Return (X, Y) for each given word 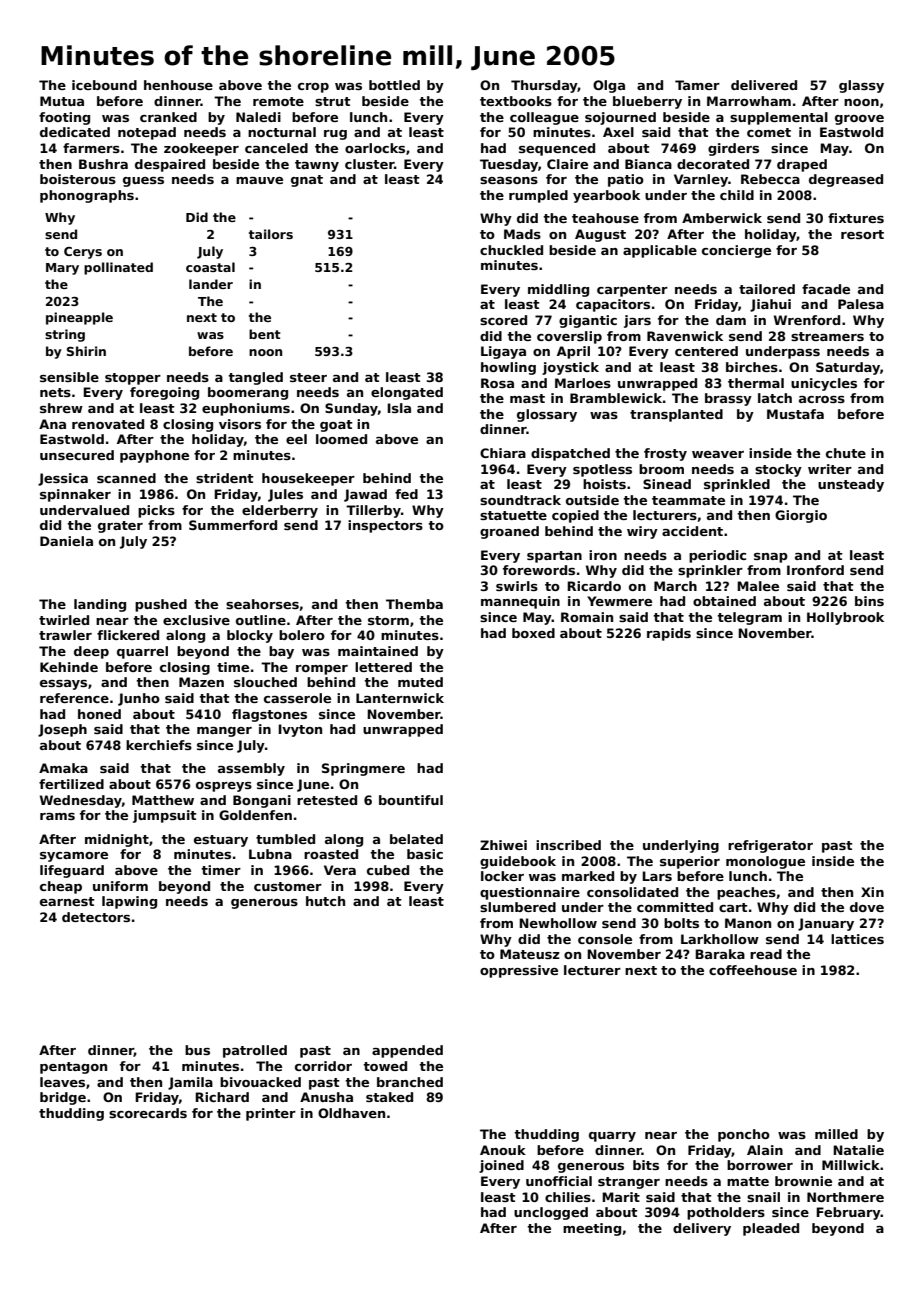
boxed (533, 633)
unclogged (551, 1213)
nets (55, 392)
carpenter (632, 291)
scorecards (148, 1113)
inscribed (568, 845)
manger (224, 732)
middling (558, 290)
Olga (609, 86)
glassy (861, 86)
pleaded (771, 1229)
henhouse (178, 85)
